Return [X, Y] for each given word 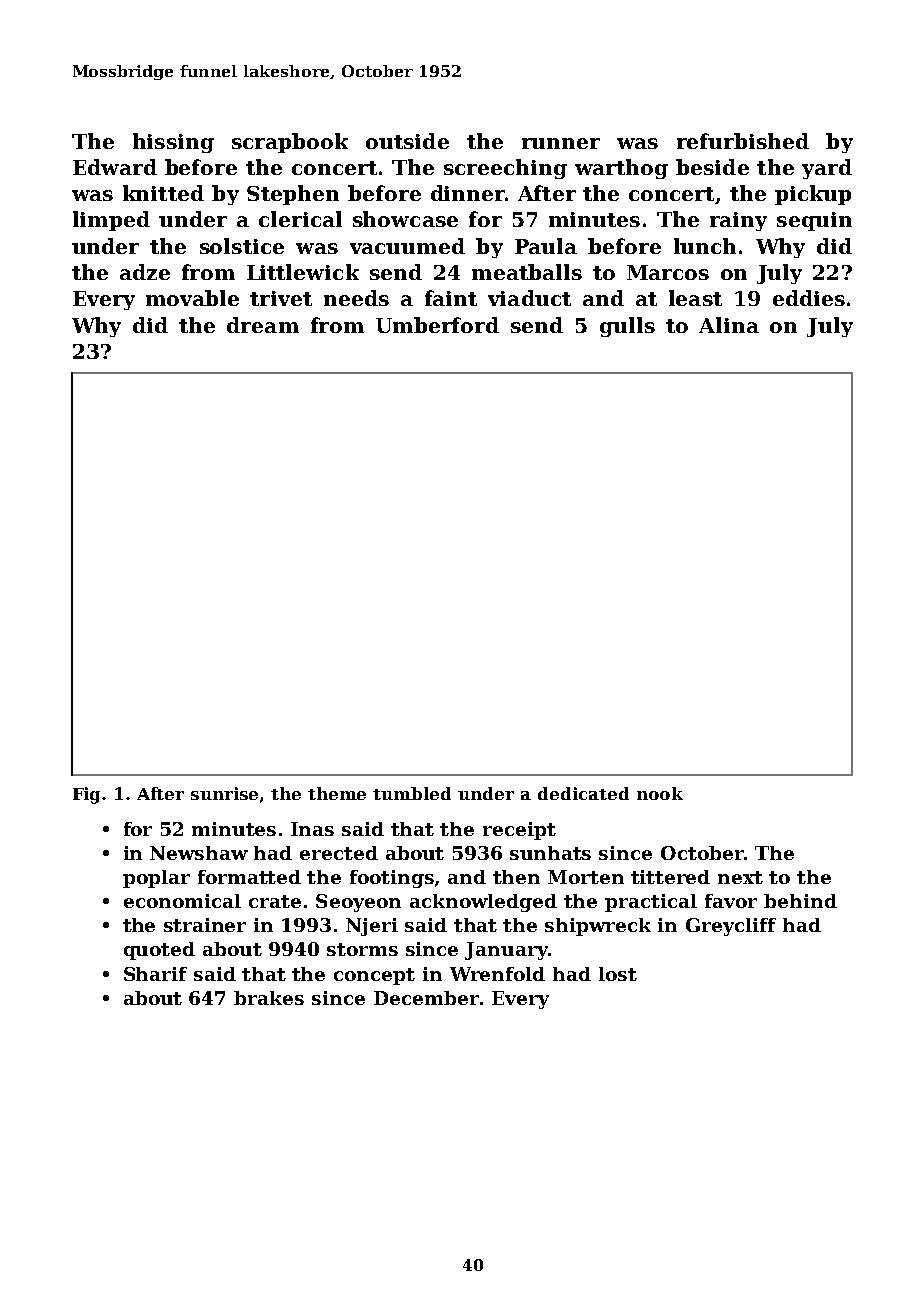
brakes [269, 998]
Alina [729, 325]
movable [192, 298]
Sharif [155, 974]
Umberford [437, 325]
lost [618, 974]
